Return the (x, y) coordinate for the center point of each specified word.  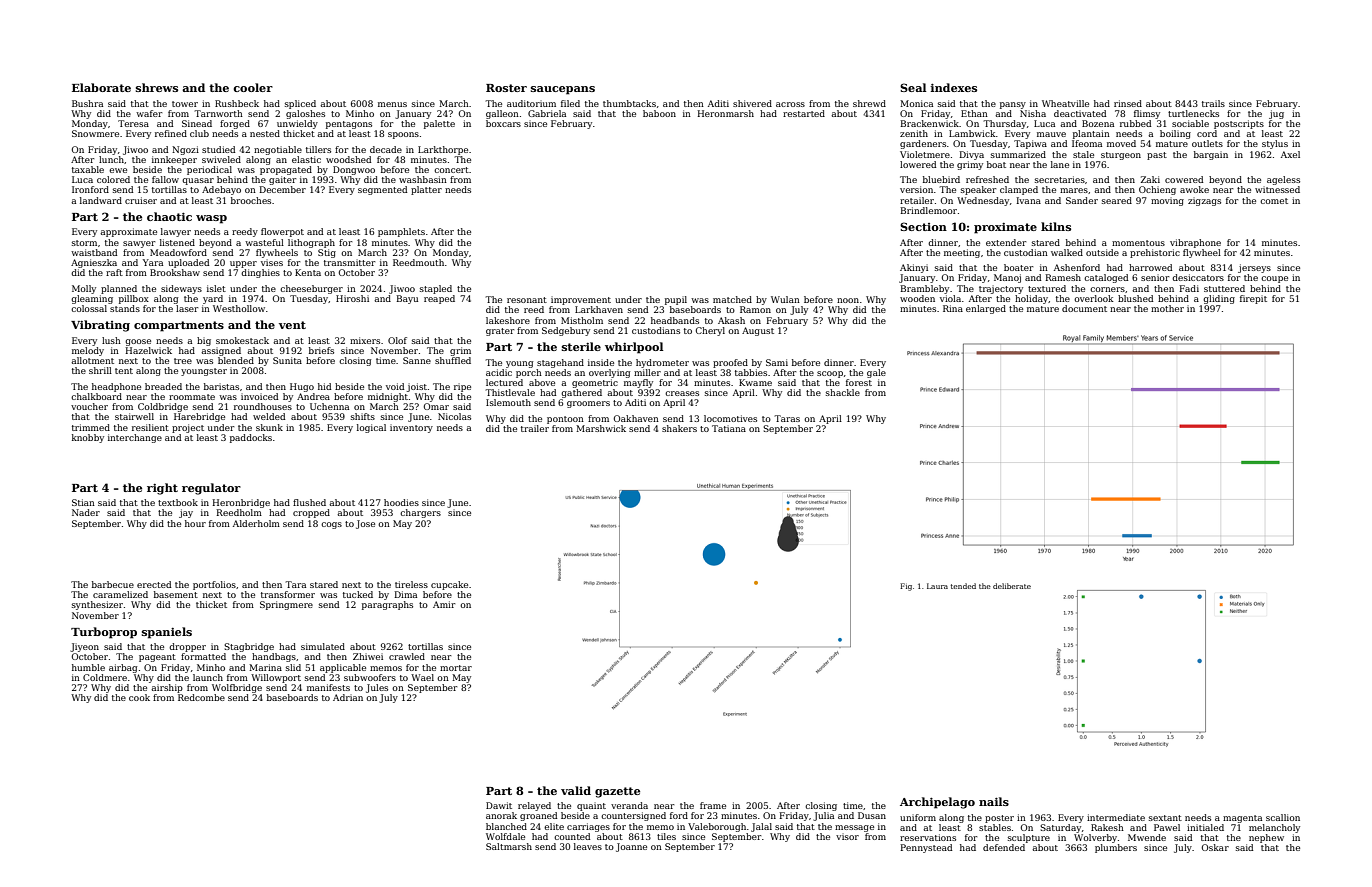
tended (963, 586)
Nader (86, 512)
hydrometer (662, 363)
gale (876, 373)
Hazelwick (149, 350)
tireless (411, 584)
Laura (937, 586)
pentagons (349, 125)
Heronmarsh (726, 113)
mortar (456, 668)
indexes (953, 87)
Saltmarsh (509, 846)
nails (994, 801)
